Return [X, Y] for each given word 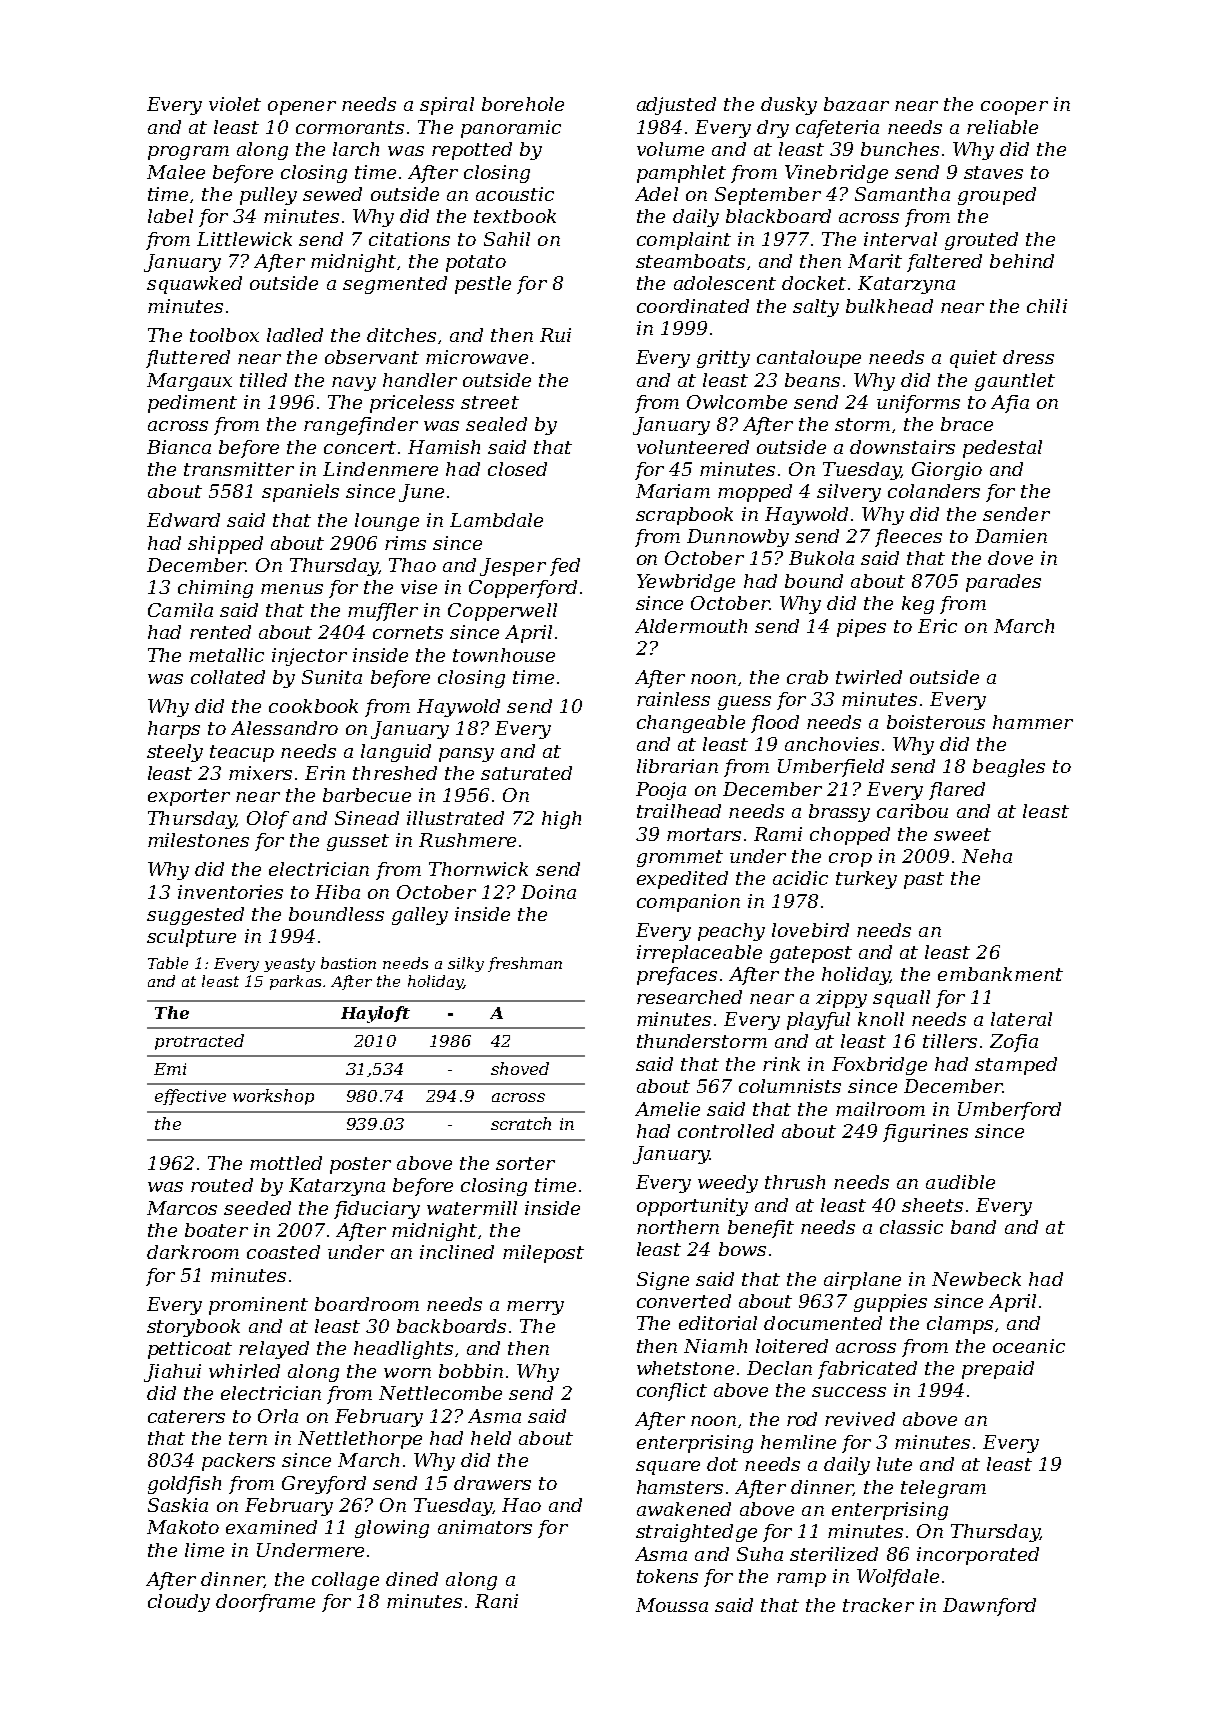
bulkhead [889, 306]
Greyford [324, 1485]
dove [1010, 558]
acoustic [515, 194]
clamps [960, 1325]
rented [220, 632]
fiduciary [377, 1210]
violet [235, 104]
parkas [295, 982]
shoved [520, 1068]
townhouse [504, 655]
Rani [496, 1601]
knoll [881, 1019]
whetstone [685, 1368]
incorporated [978, 1556]
